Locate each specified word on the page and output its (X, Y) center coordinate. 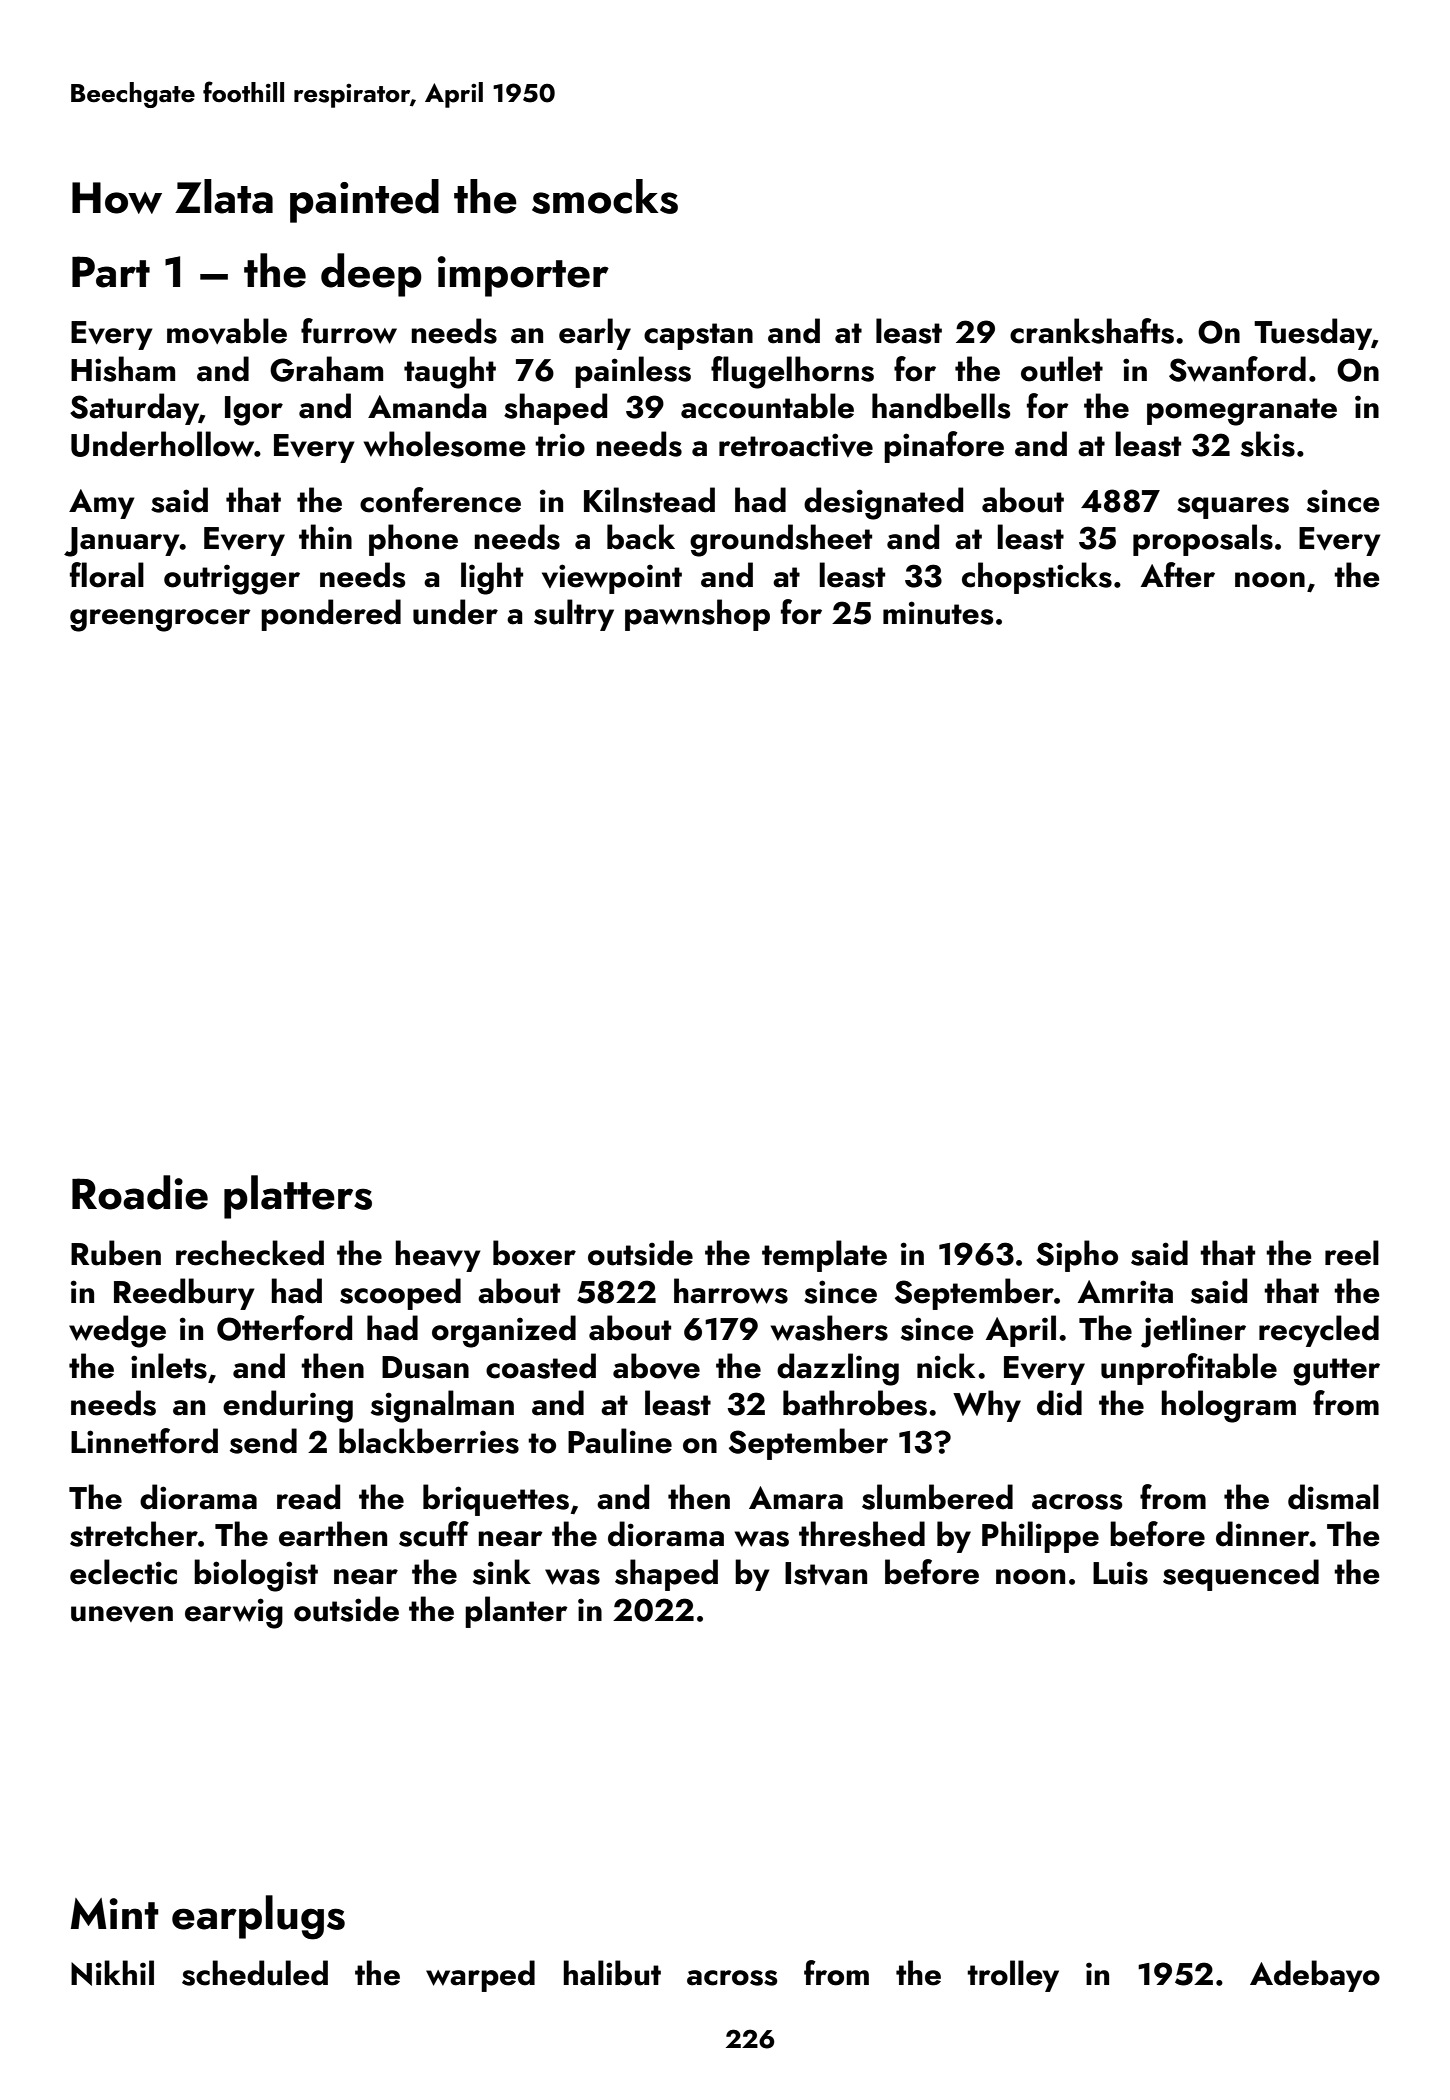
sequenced (1241, 1575)
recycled (1319, 1331)
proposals (1203, 540)
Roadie (140, 1192)
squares (1233, 508)
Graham (326, 369)
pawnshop (697, 615)
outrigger (232, 579)
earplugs (258, 1917)
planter (516, 1612)
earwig (234, 1613)
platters (298, 1197)
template (824, 1256)
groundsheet (781, 540)
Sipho (1077, 1256)
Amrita (1125, 1292)
